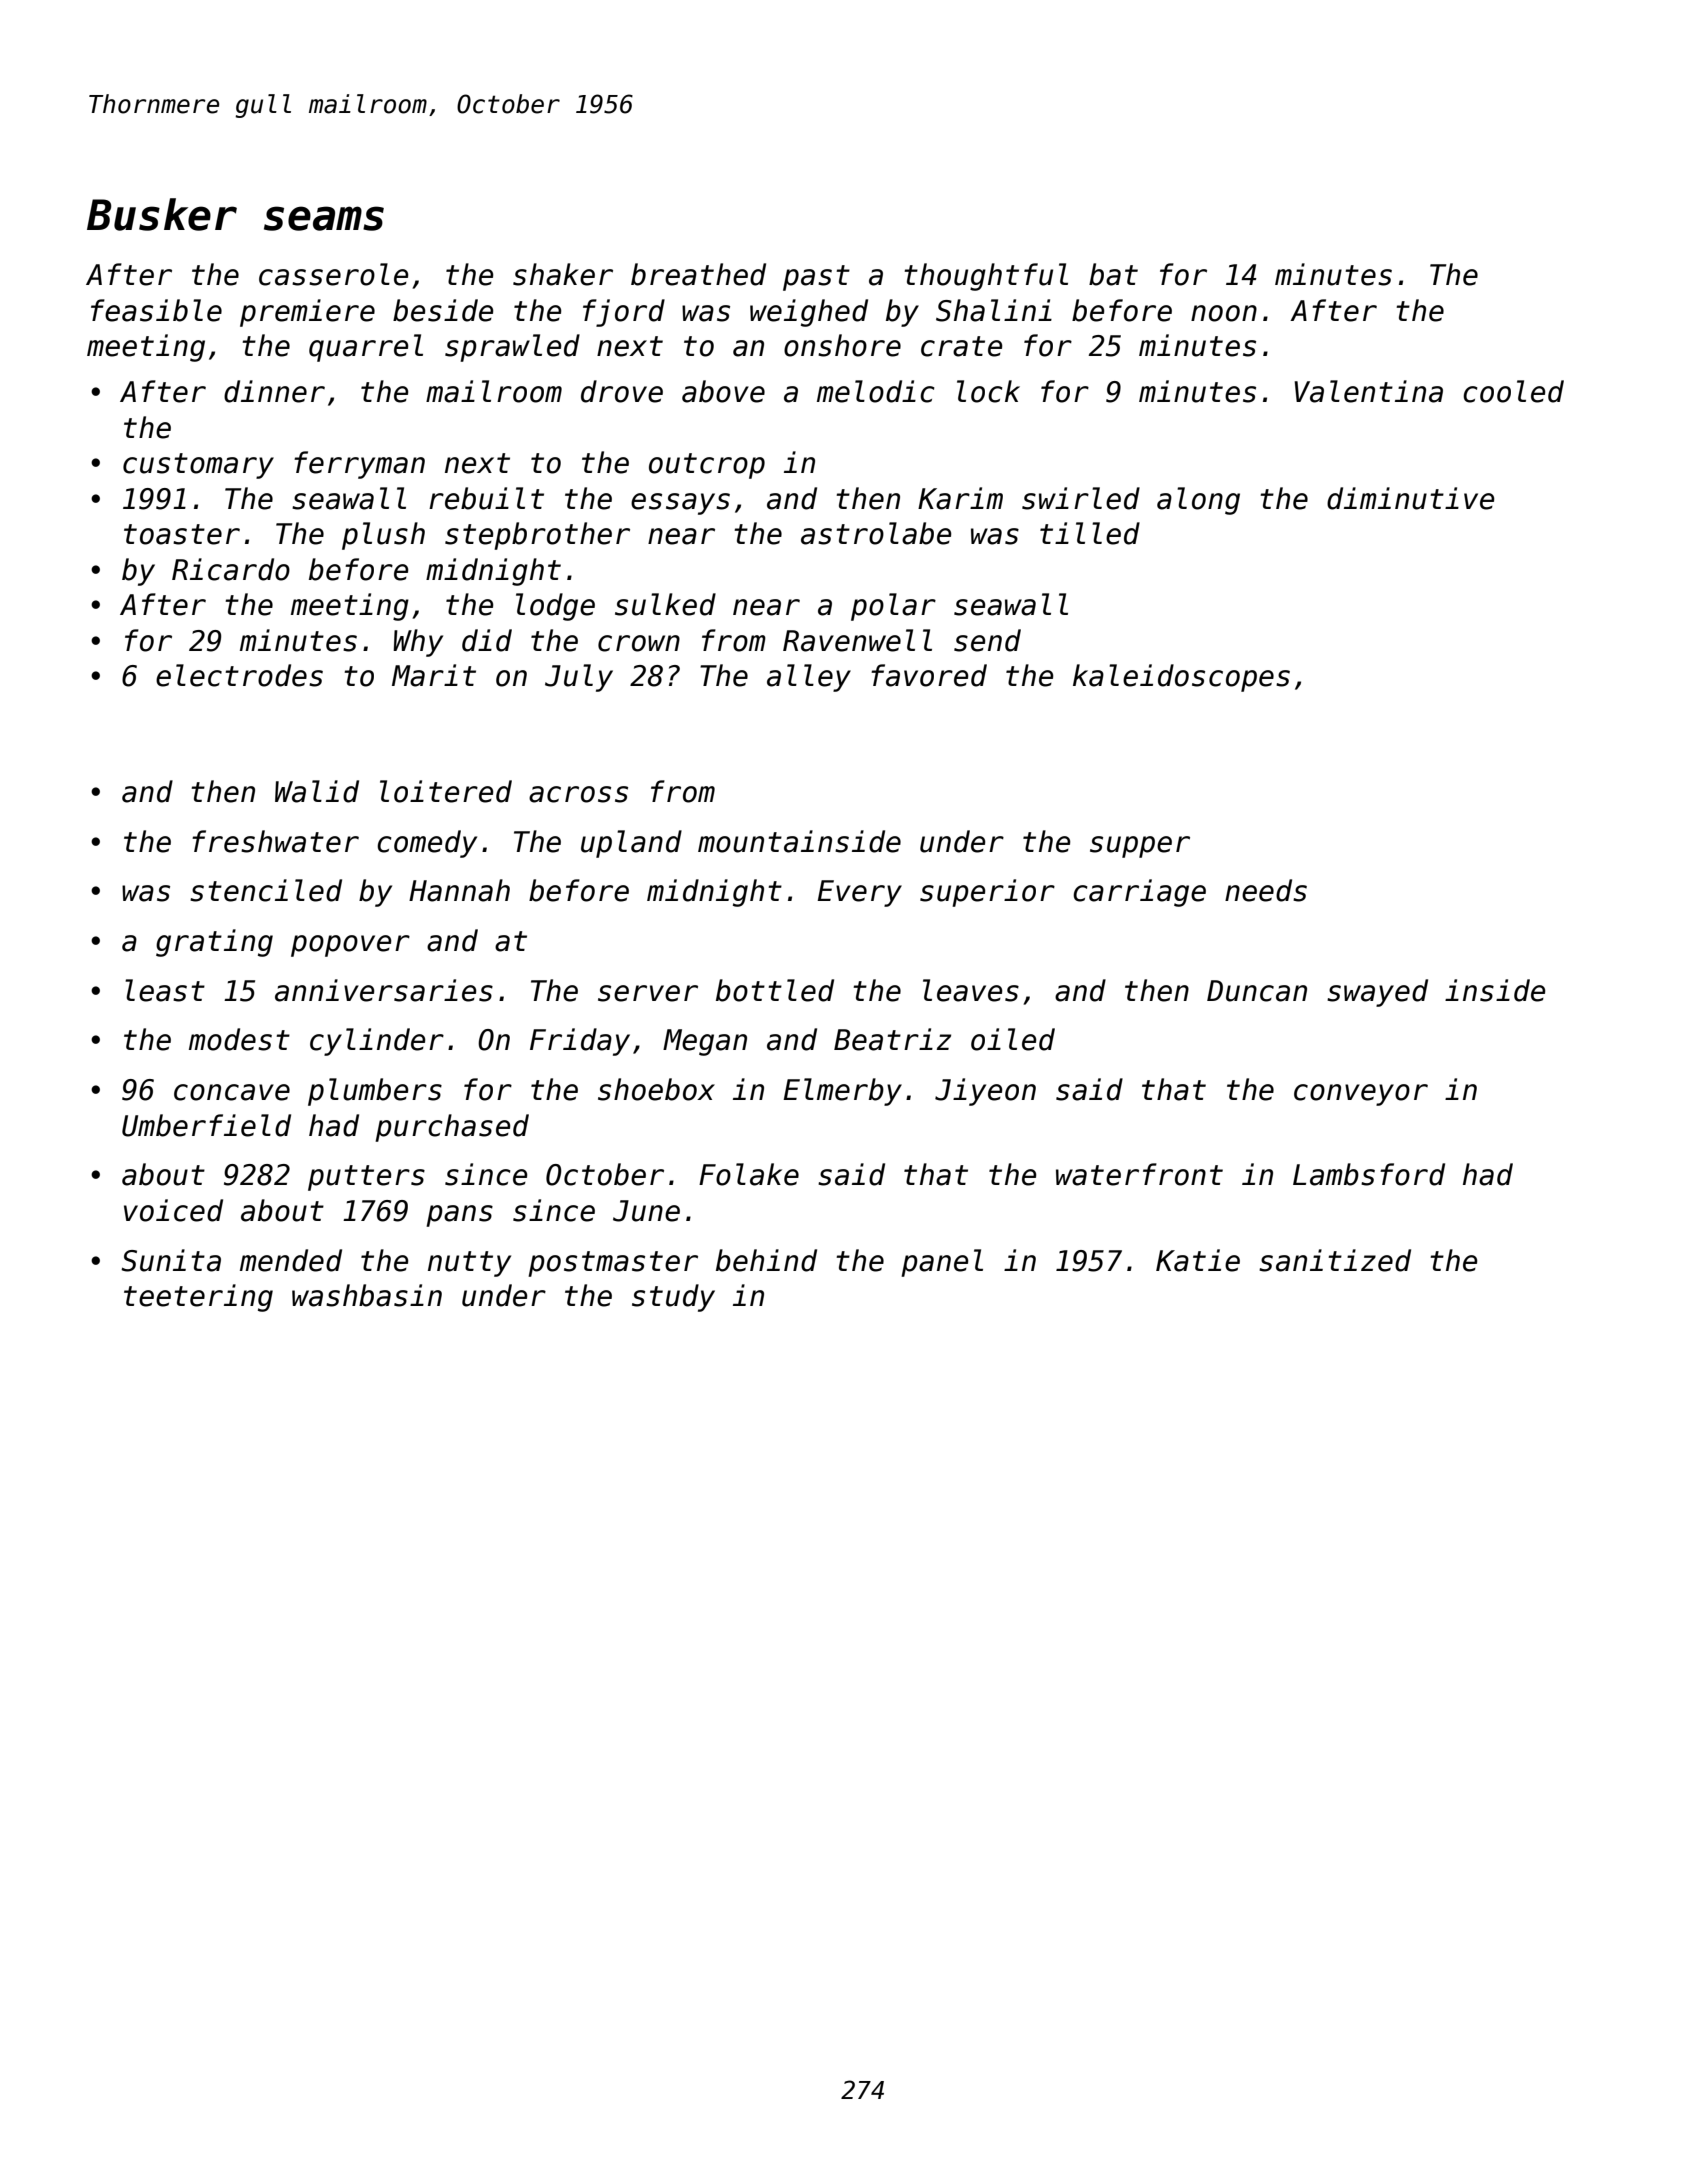 This screenshot has height=2178, width=1683. What do you see at coordinates (929, 675) in the screenshot?
I see `favored` at bounding box center [929, 675].
